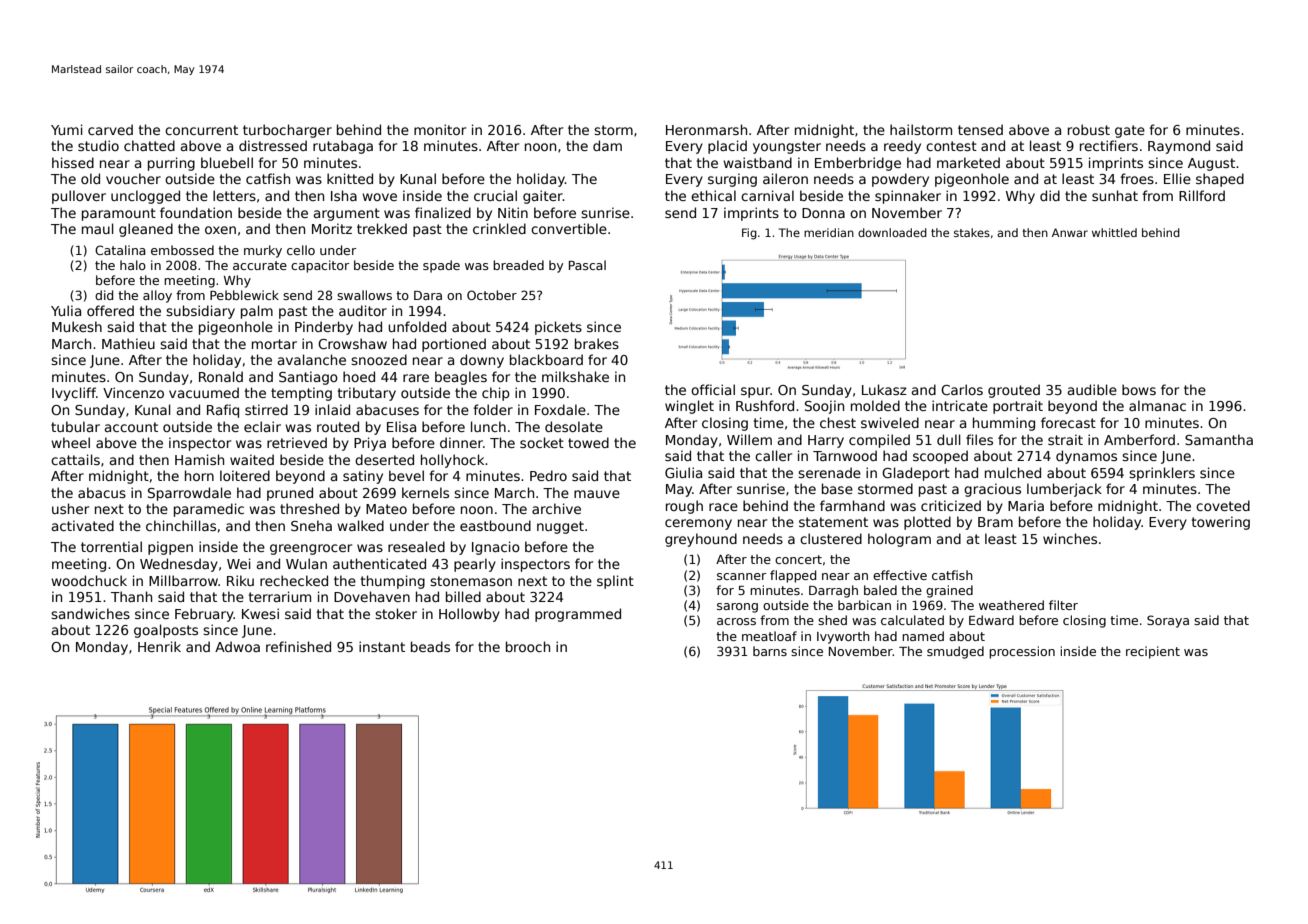 The image size is (1308, 924). I want to click on brooch, so click(528, 646).
